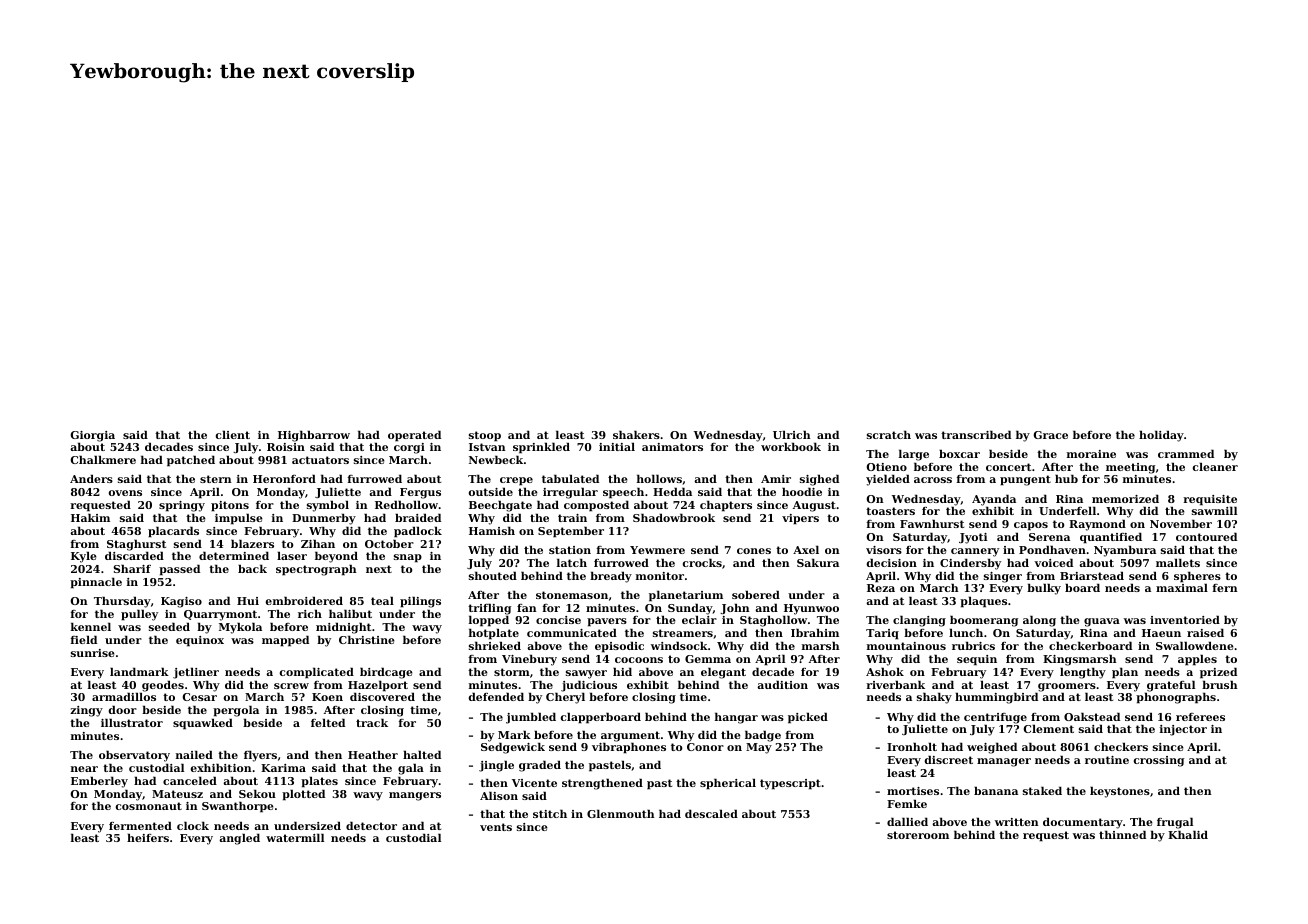  Describe the element at coordinates (285, 641) in the image. I see `mapped` at that location.
